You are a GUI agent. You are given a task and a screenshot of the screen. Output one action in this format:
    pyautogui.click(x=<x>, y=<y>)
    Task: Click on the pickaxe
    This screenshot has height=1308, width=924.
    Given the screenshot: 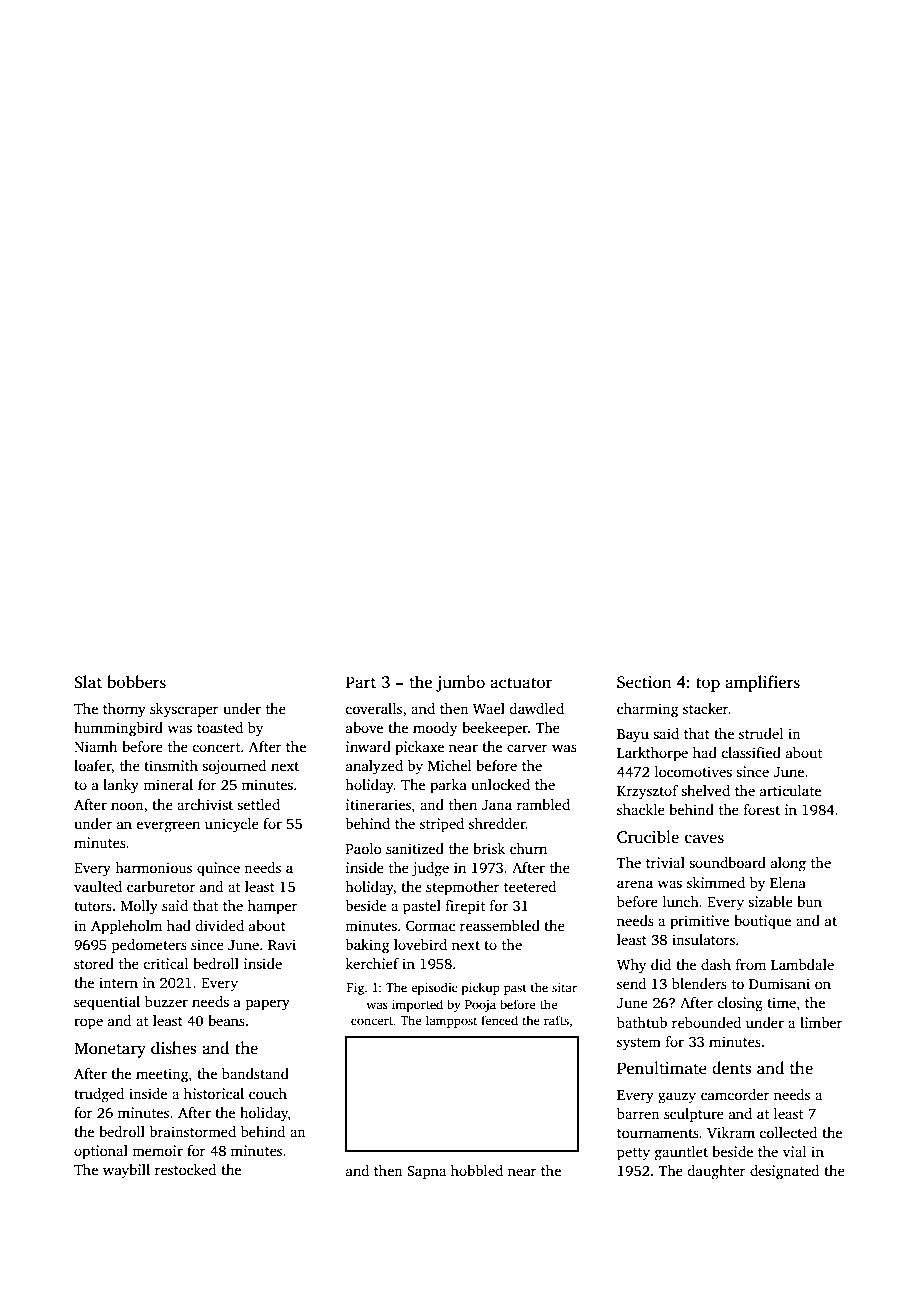 What is the action you would take?
    pyautogui.click(x=419, y=748)
